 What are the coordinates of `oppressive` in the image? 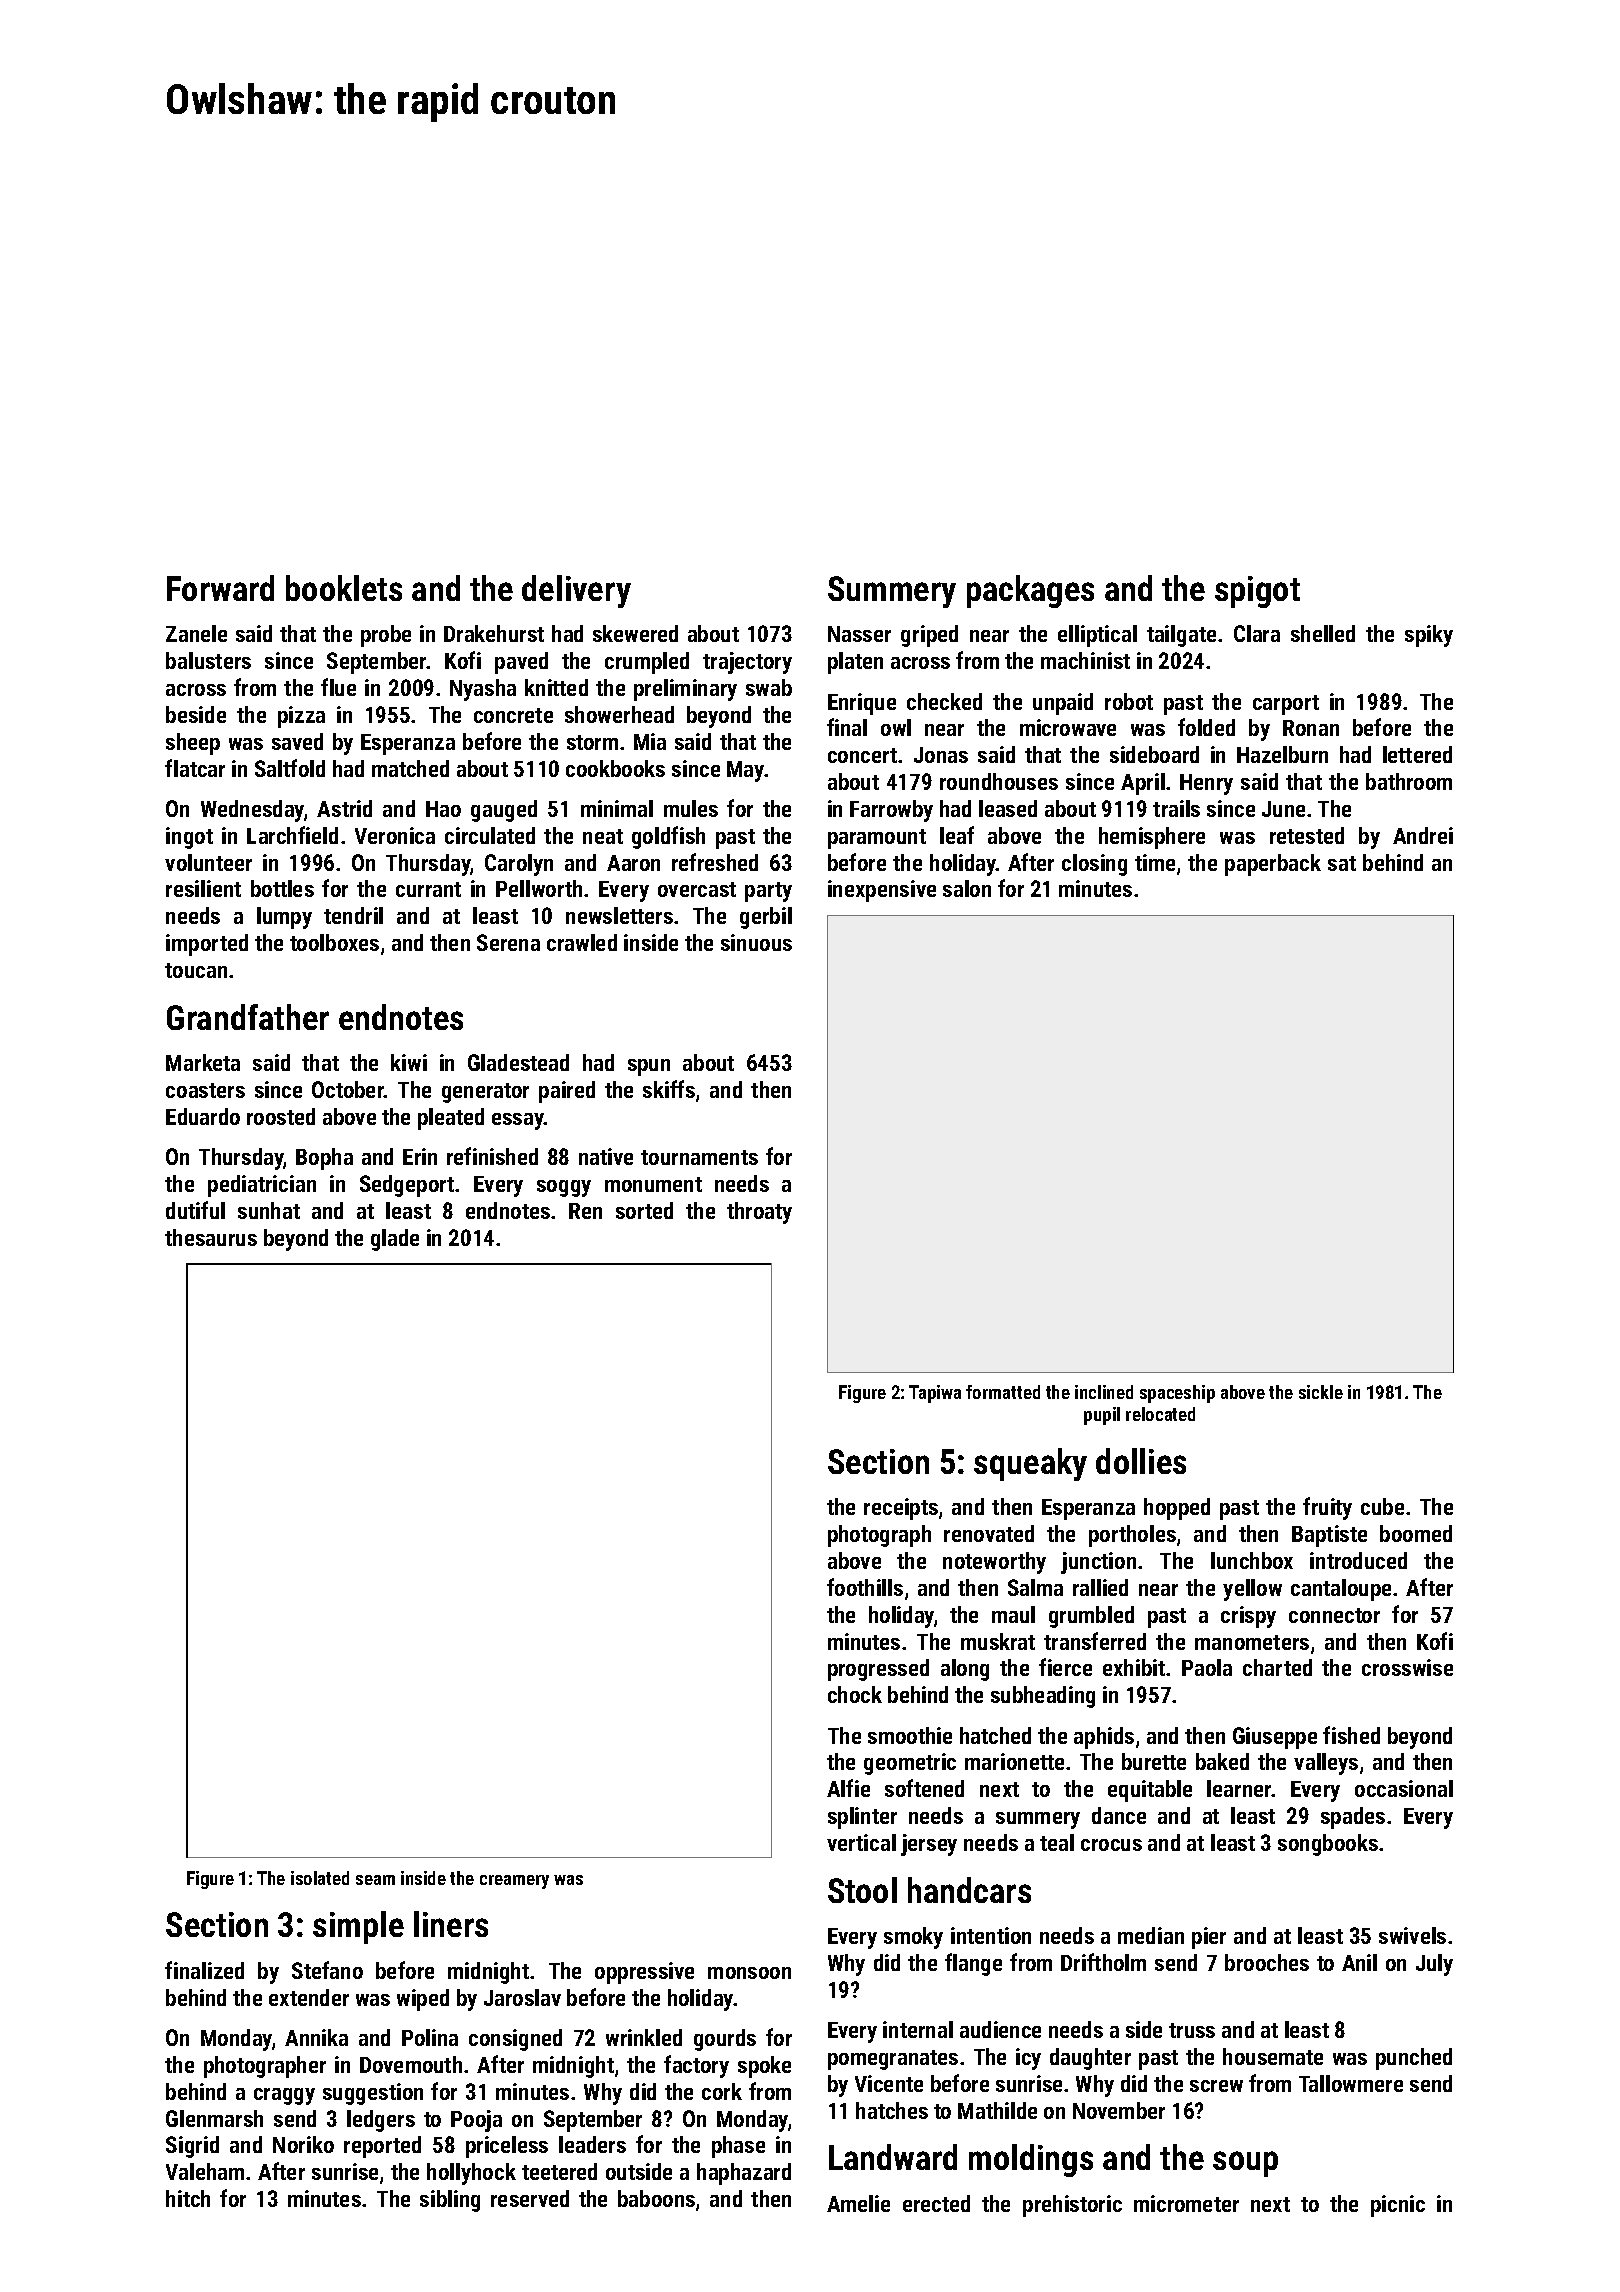 It's located at (644, 1973).
